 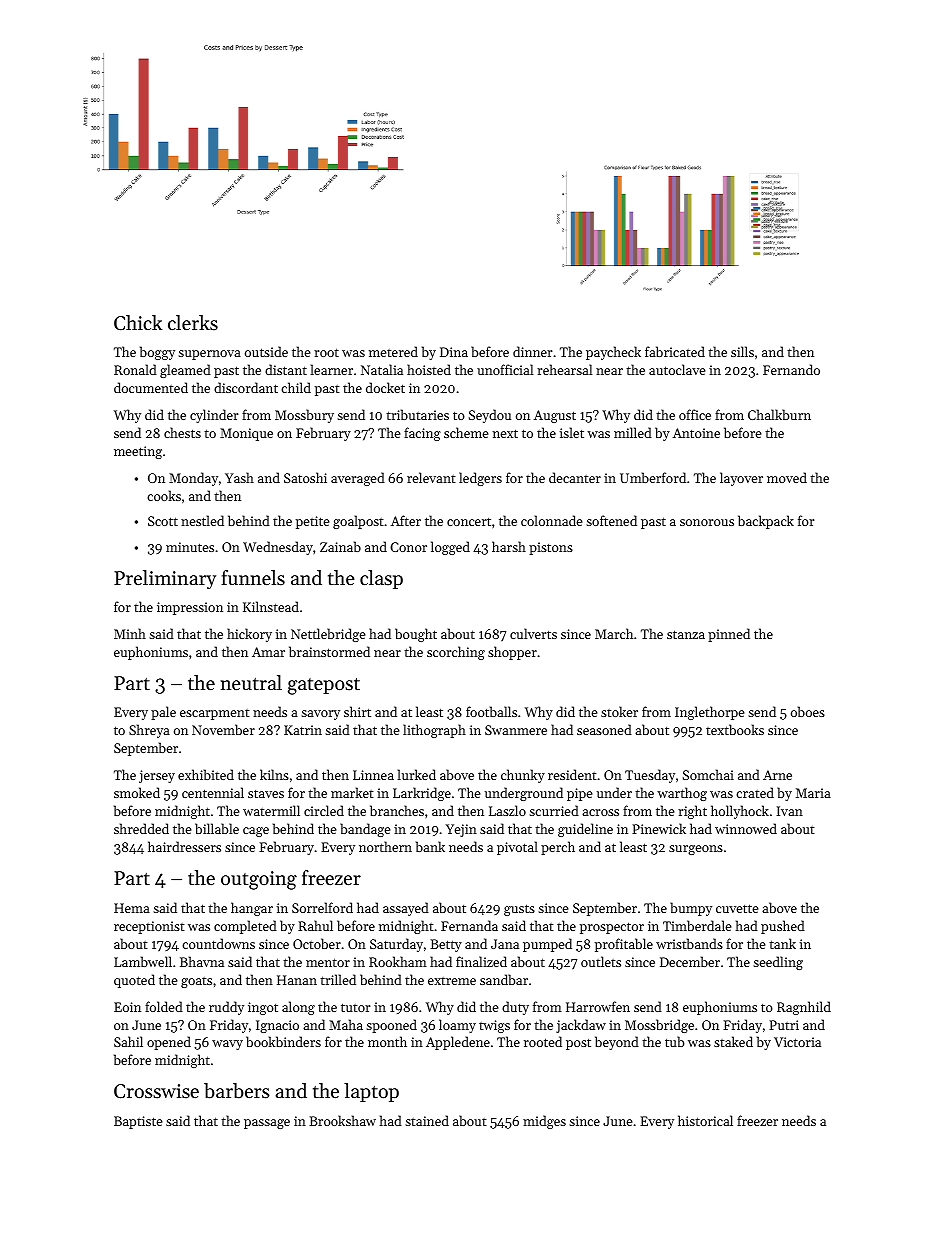 What do you see at coordinates (239, 477) in the document?
I see `Yash` at bounding box center [239, 477].
